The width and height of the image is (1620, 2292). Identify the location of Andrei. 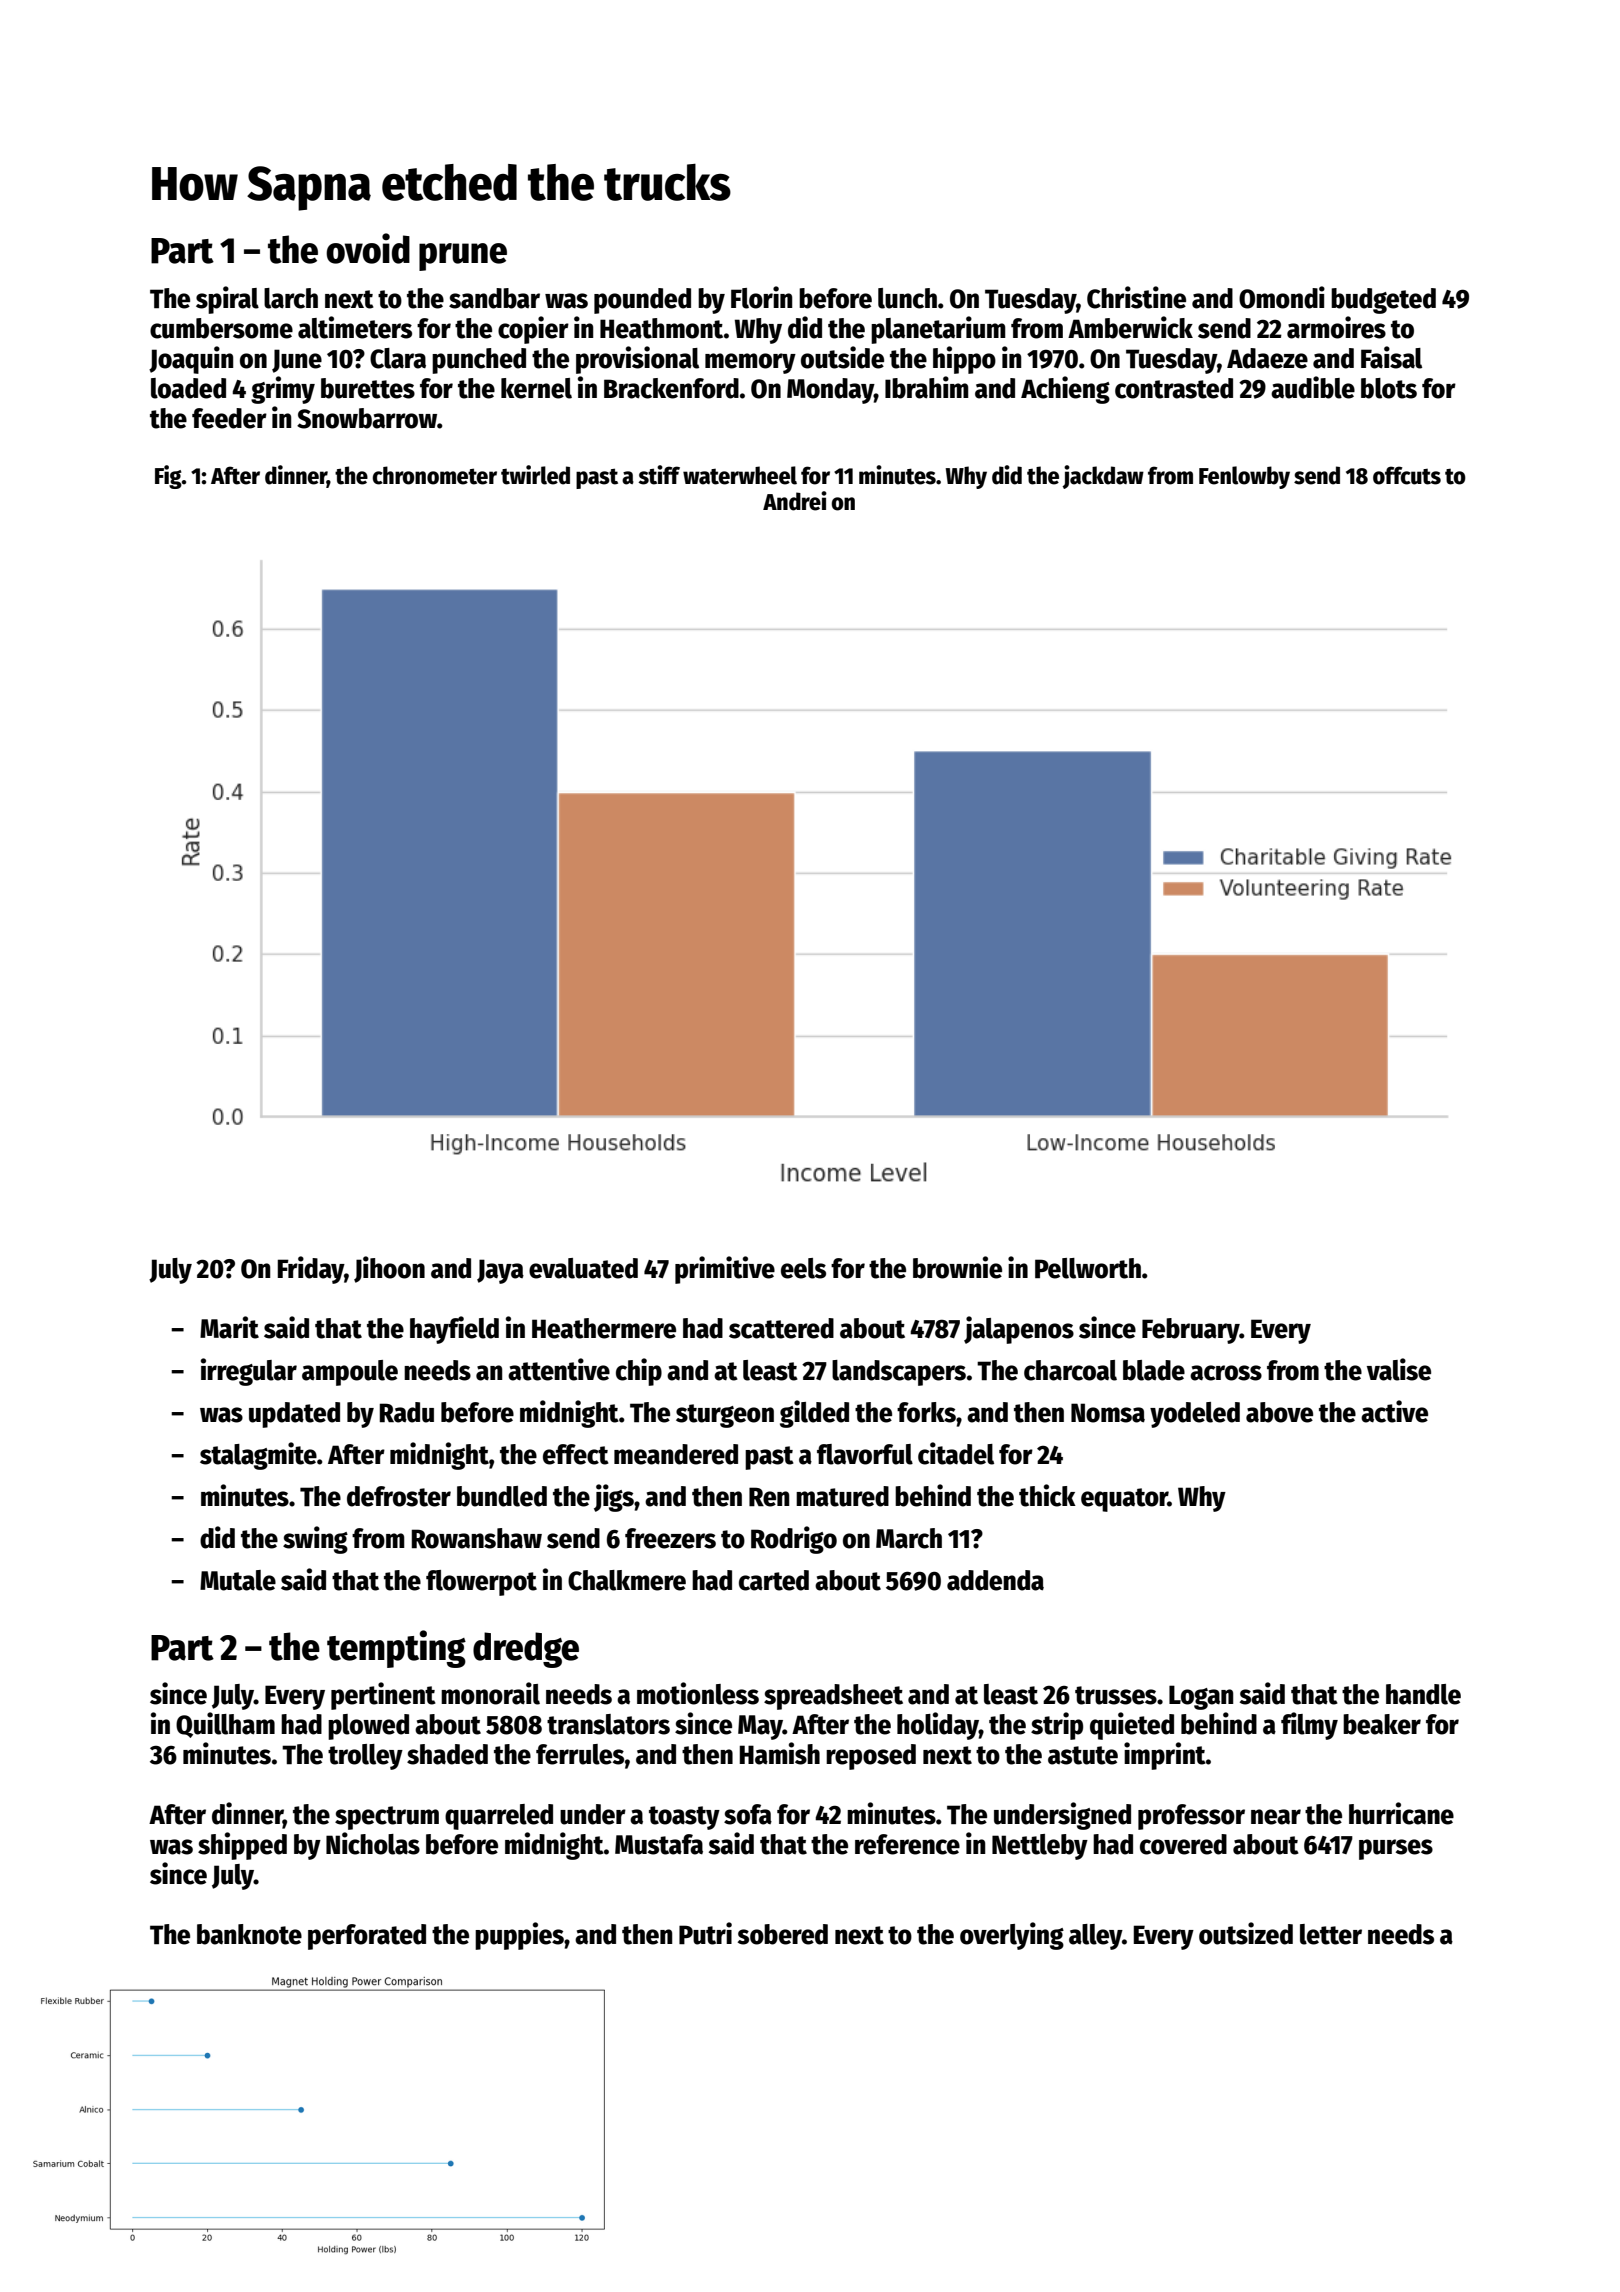
(795, 501).
